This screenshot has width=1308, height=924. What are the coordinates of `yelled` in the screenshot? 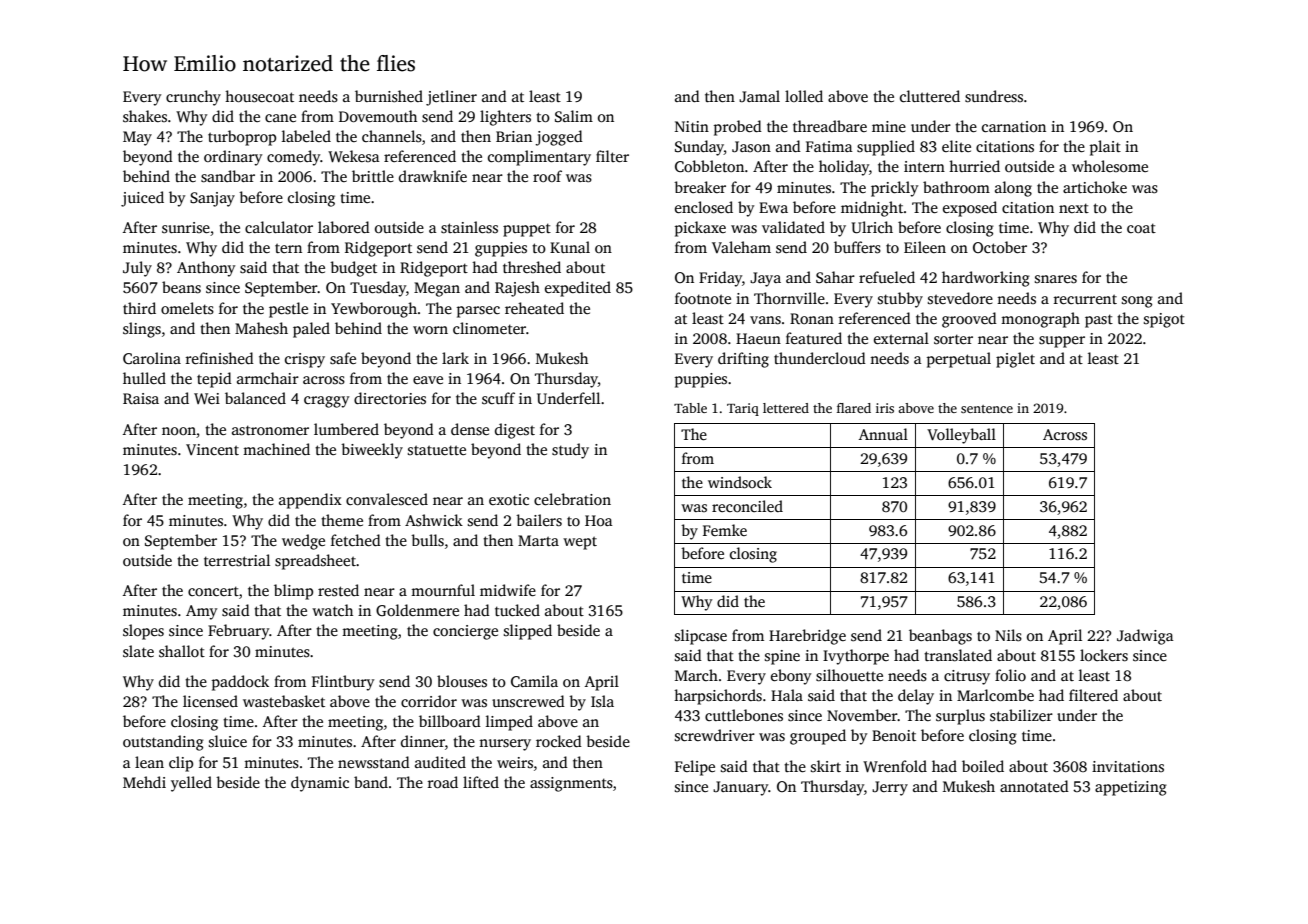 It's located at (191, 784).
